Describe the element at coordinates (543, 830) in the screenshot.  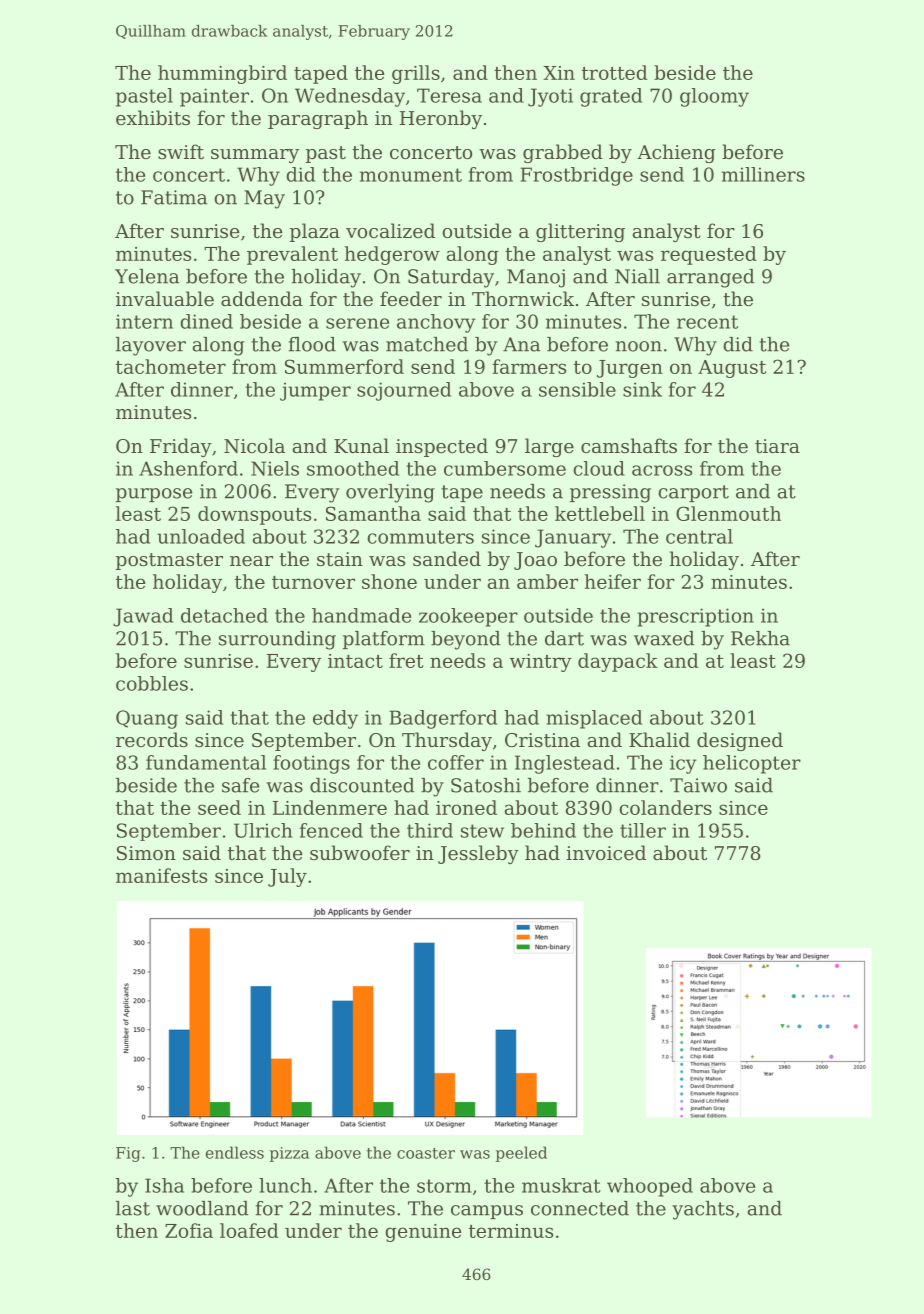
I see `behind` at that location.
